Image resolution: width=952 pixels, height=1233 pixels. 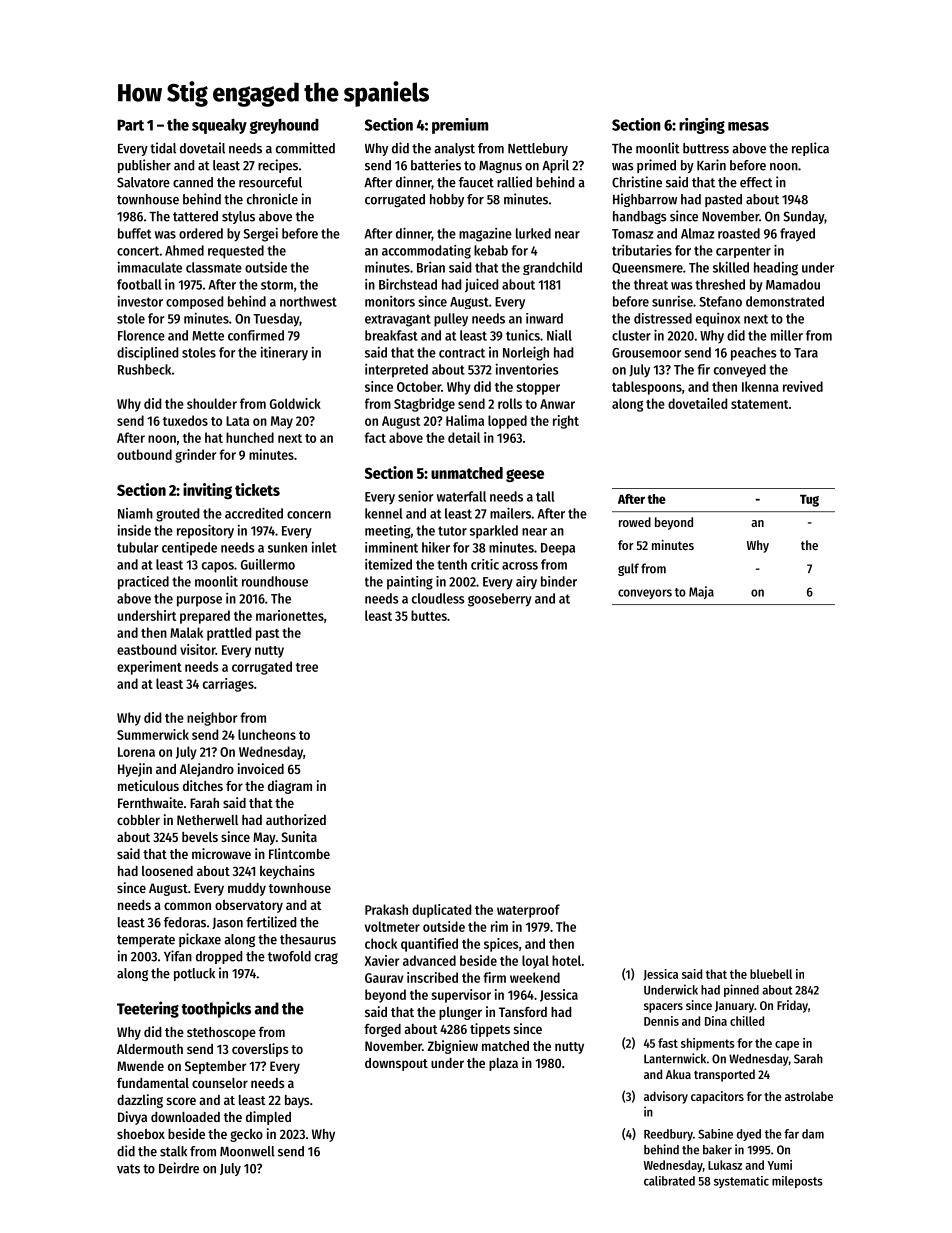 What do you see at coordinates (179, 1168) in the screenshot?
I see `Deirdre` at bounding box center [179, 1168].
